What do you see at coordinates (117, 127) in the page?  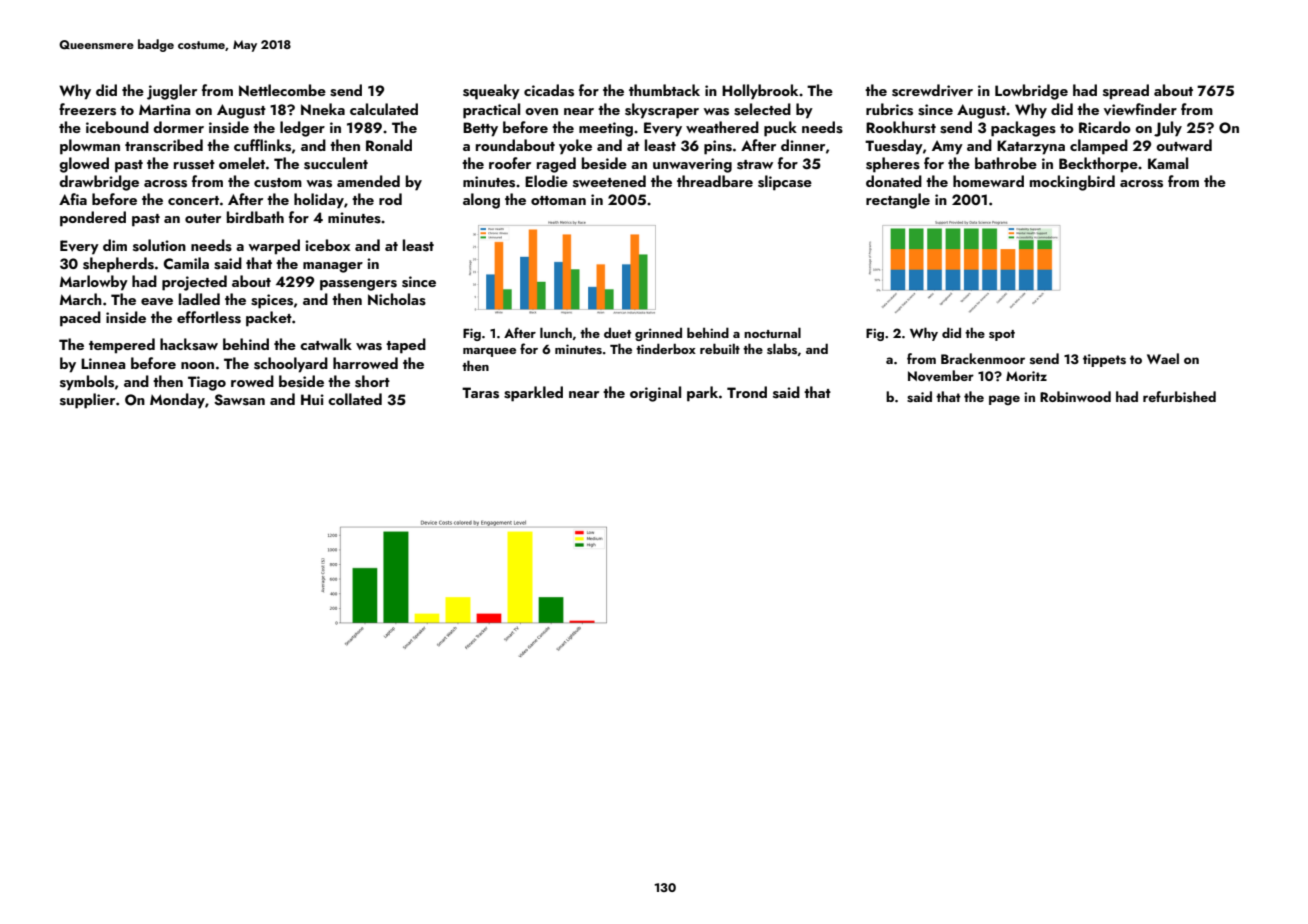 I see `icebound` at bounding box center [117, 127].
